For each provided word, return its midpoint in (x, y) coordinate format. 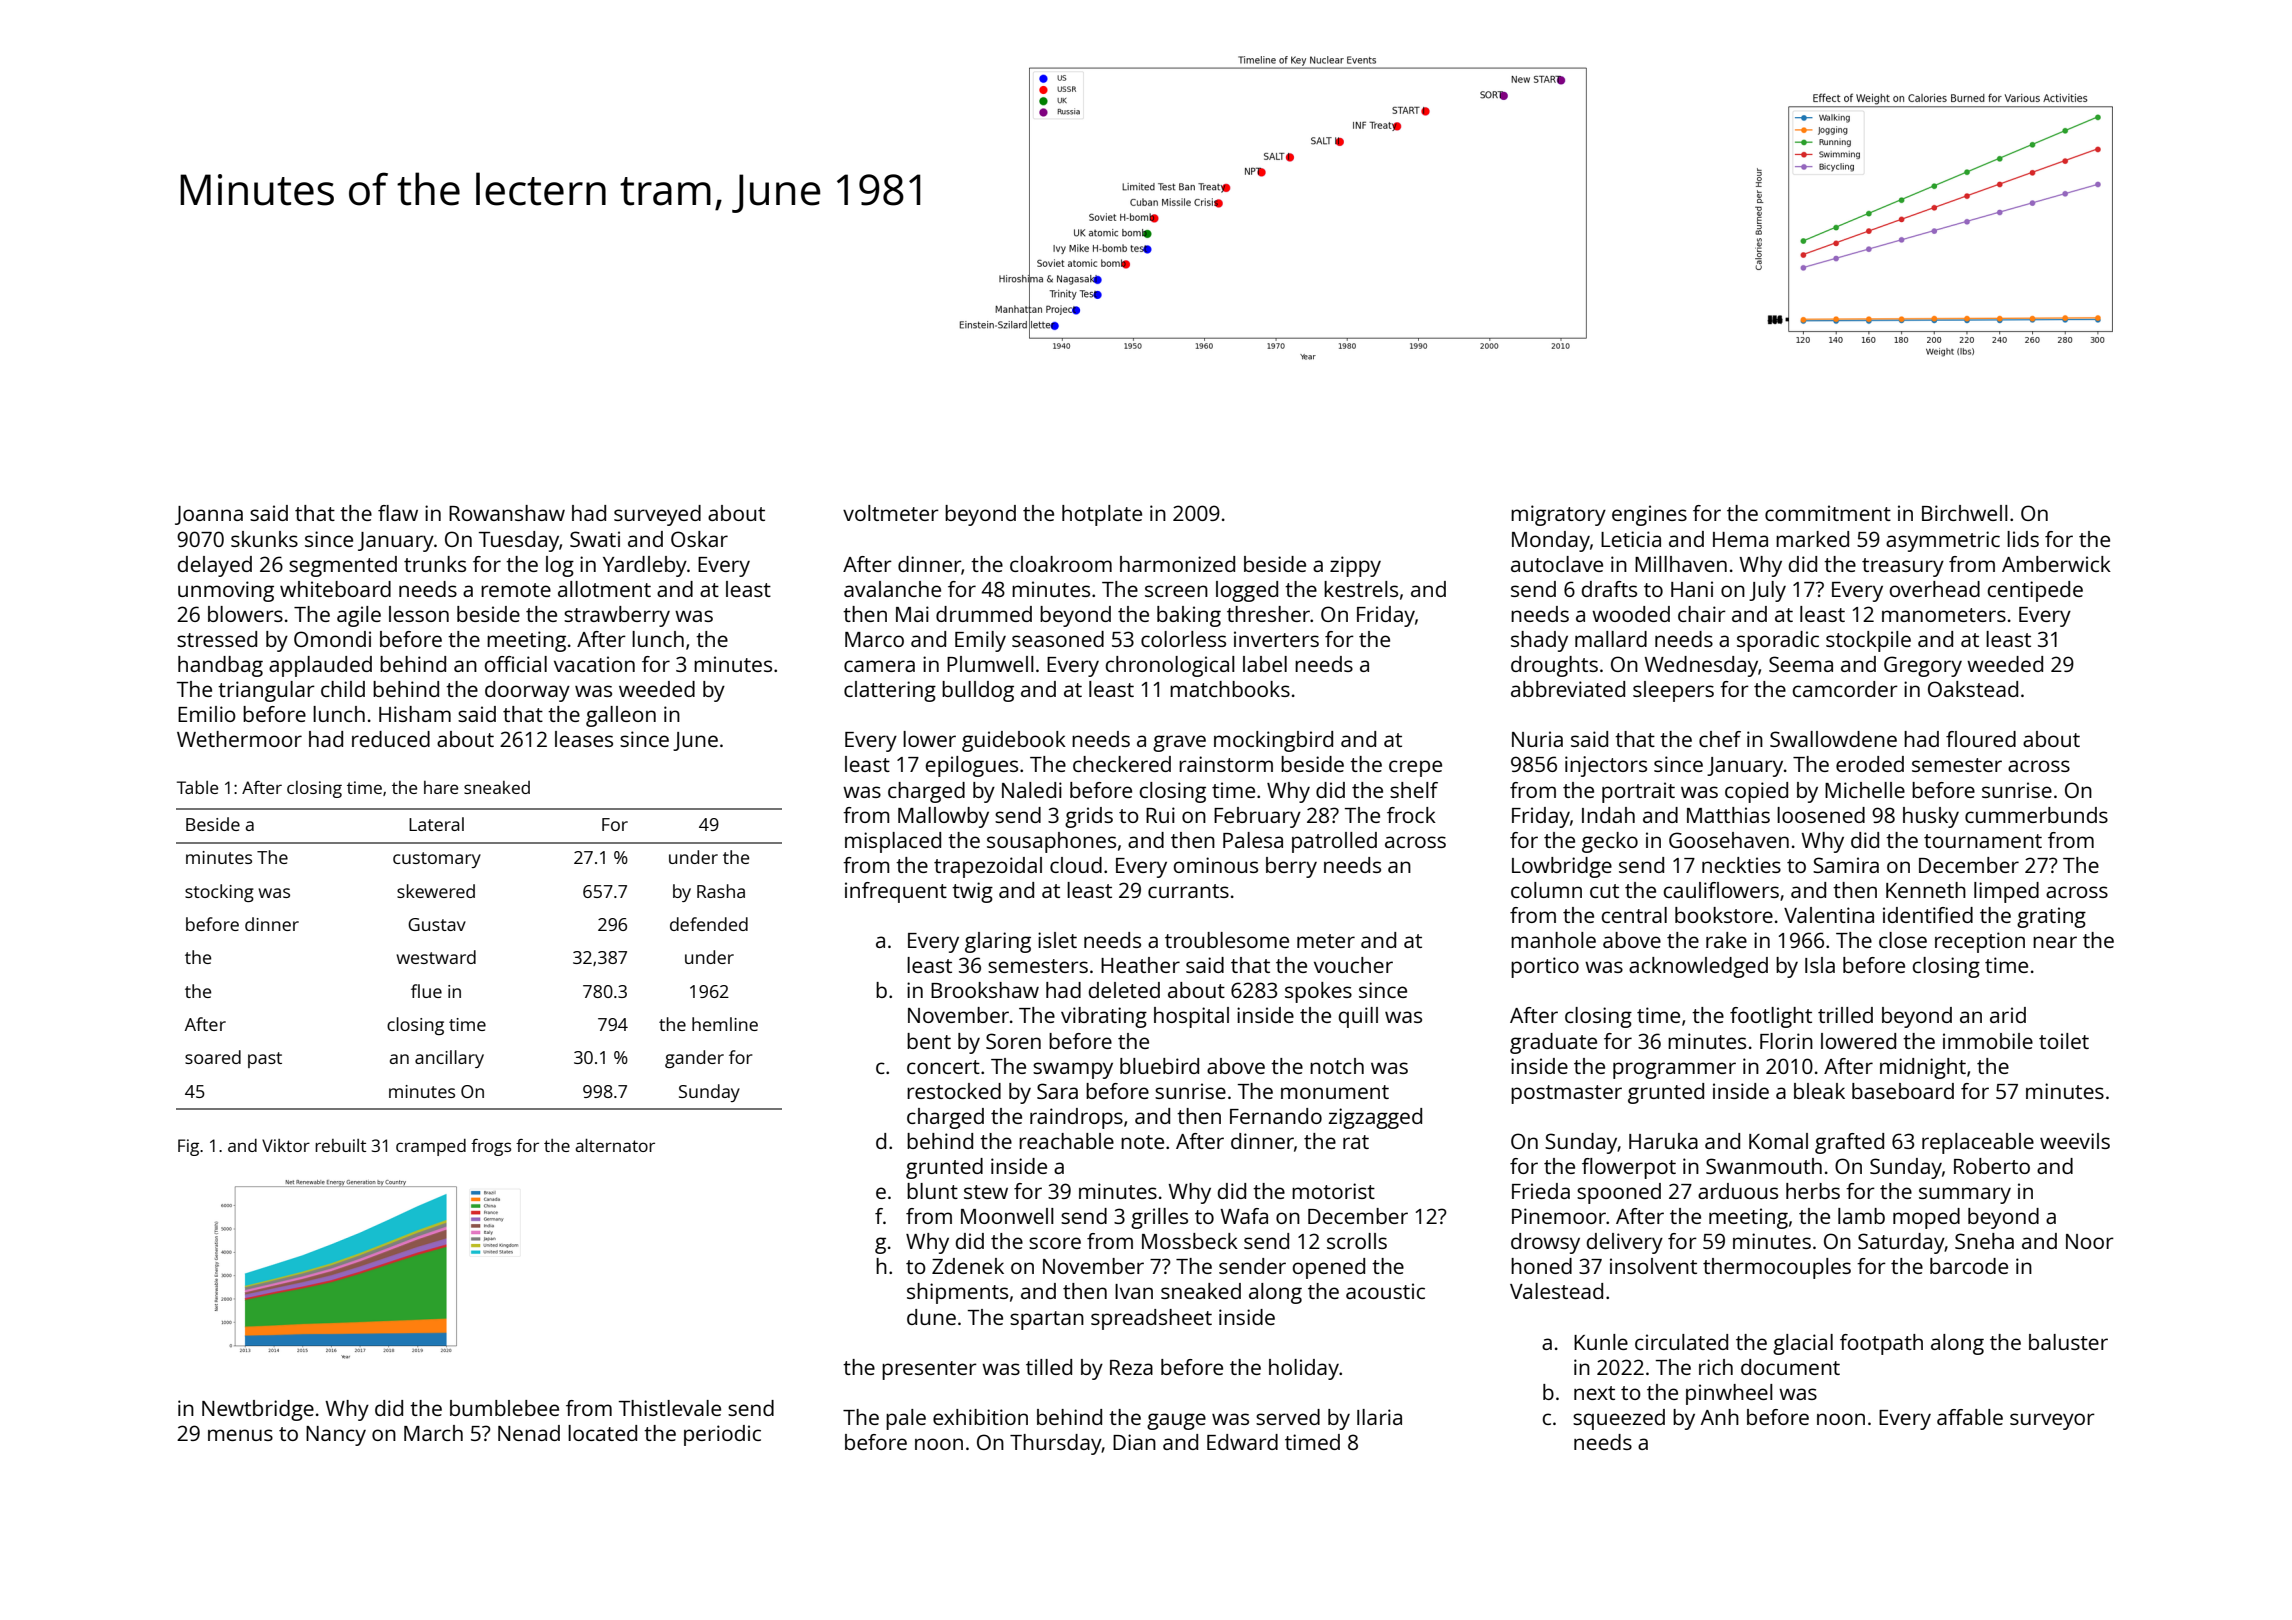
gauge (1176, 1421)
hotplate (1102, 515)
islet (1057, 940)
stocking (219, 893)
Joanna (209, 515)
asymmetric (1943, 541)
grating (2051, 917)
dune (931, 1317)
